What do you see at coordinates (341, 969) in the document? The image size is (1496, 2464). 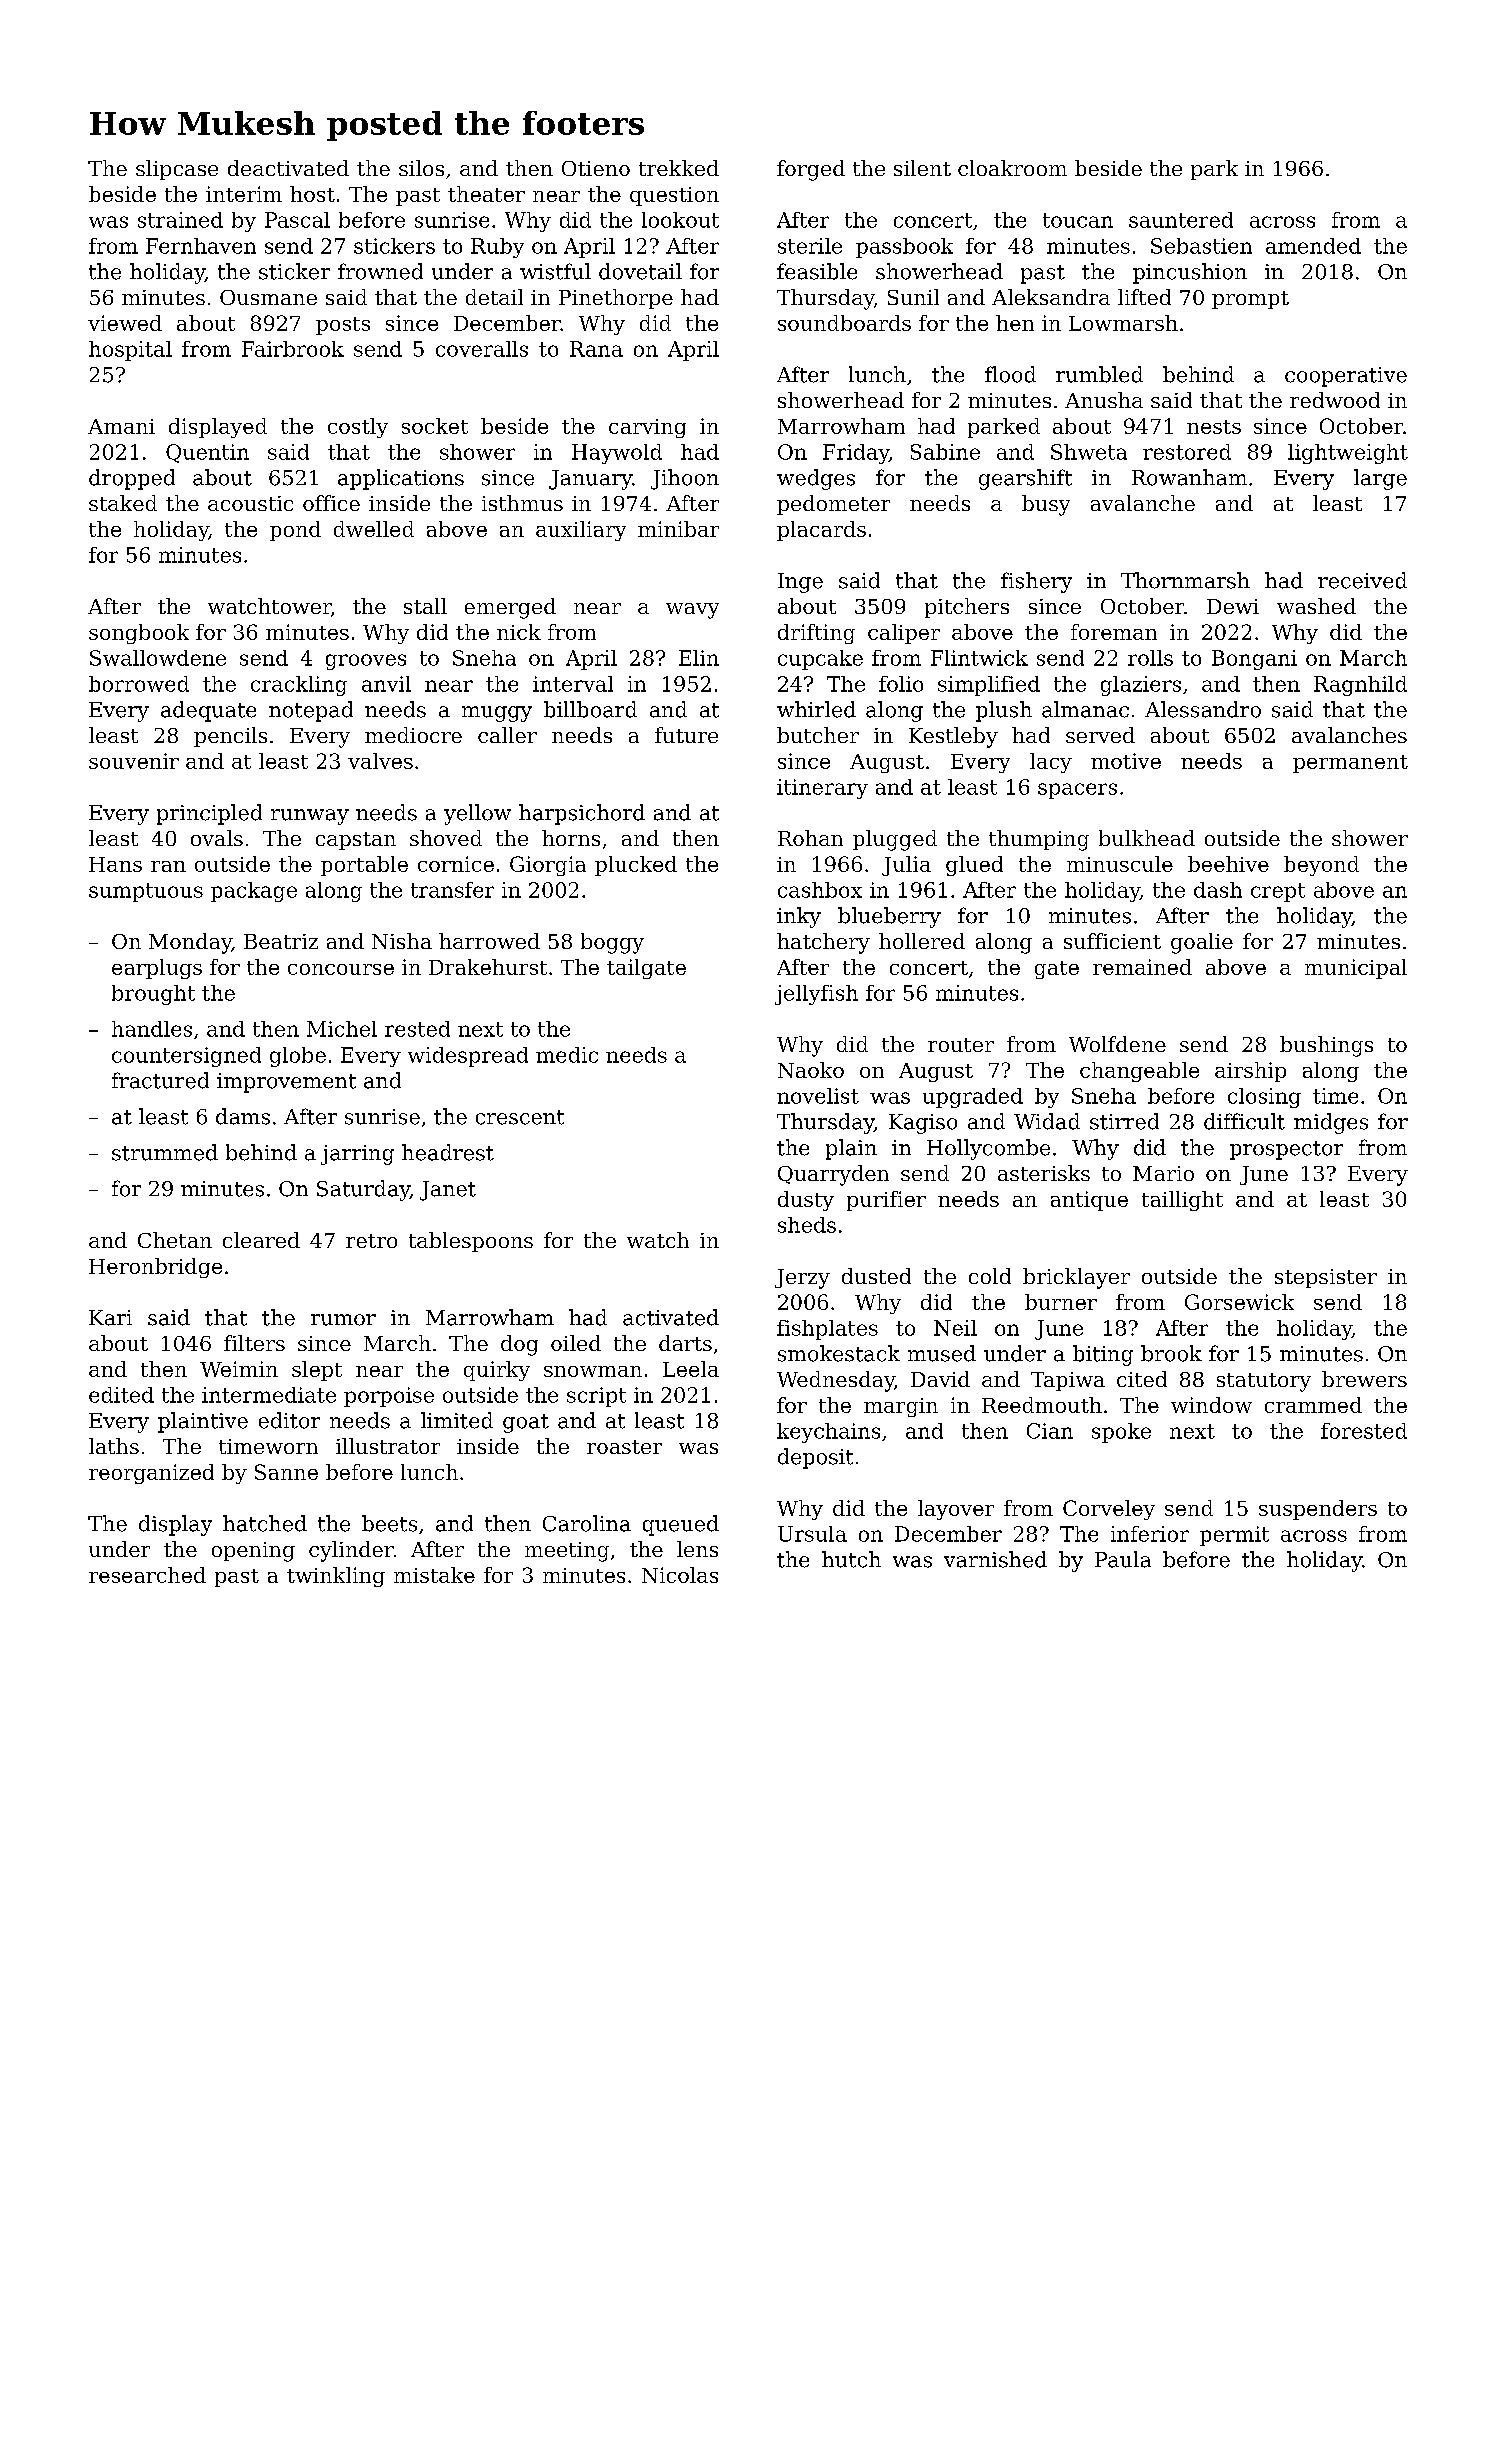 I see `concourse` at bounding box center [341, 969].
